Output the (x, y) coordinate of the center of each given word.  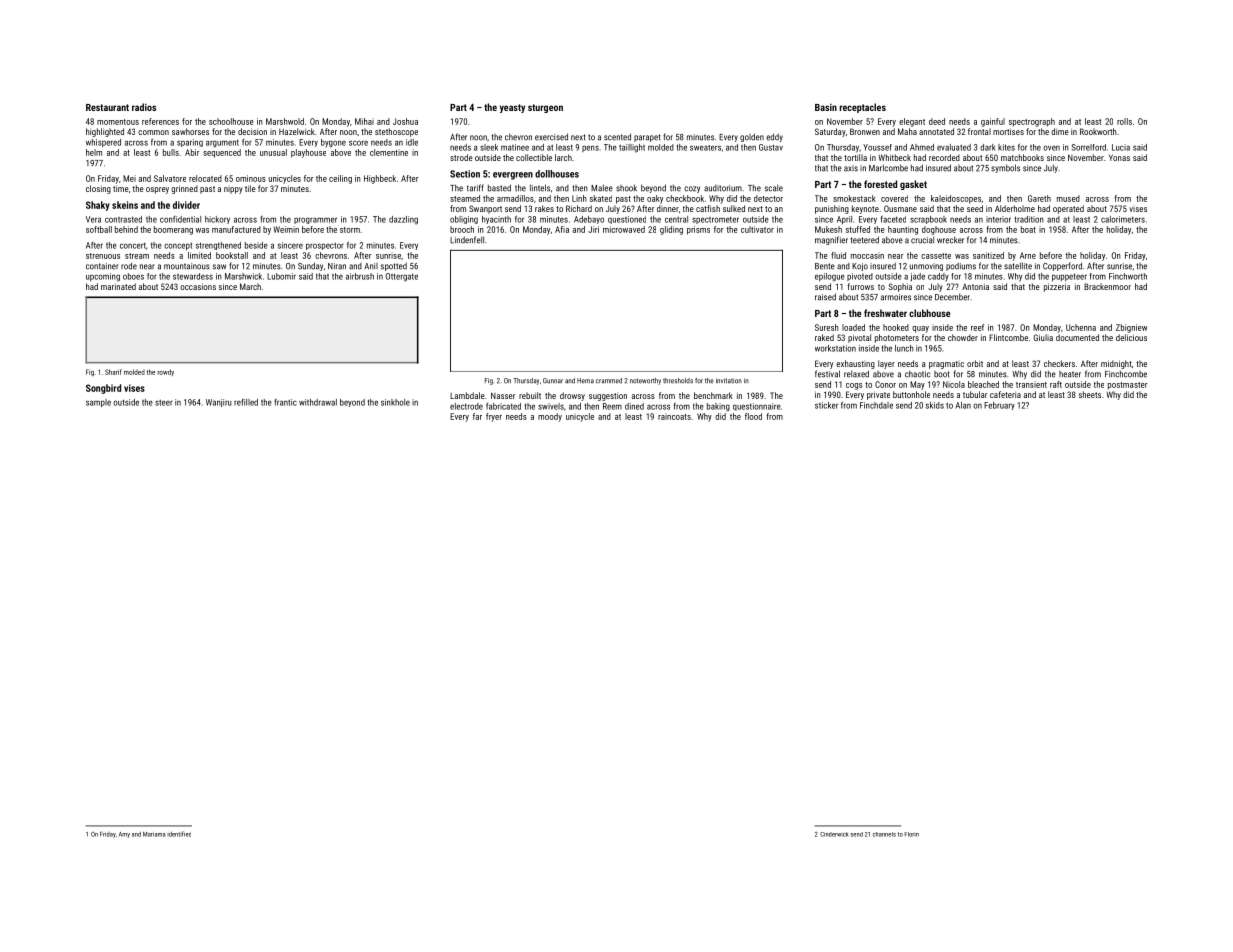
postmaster (1127, 386)
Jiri (593, 229)
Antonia (975, 286)
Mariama (154, 834)
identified (179, 834)
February (999, 406)
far (477, 416)
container (102, 266)
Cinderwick (834, 834)
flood (753, 416)
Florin (911, 834)
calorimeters (1123, 219)
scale (774, 188)
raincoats (674, 416)
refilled (246, 402)
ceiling (340, 179)
